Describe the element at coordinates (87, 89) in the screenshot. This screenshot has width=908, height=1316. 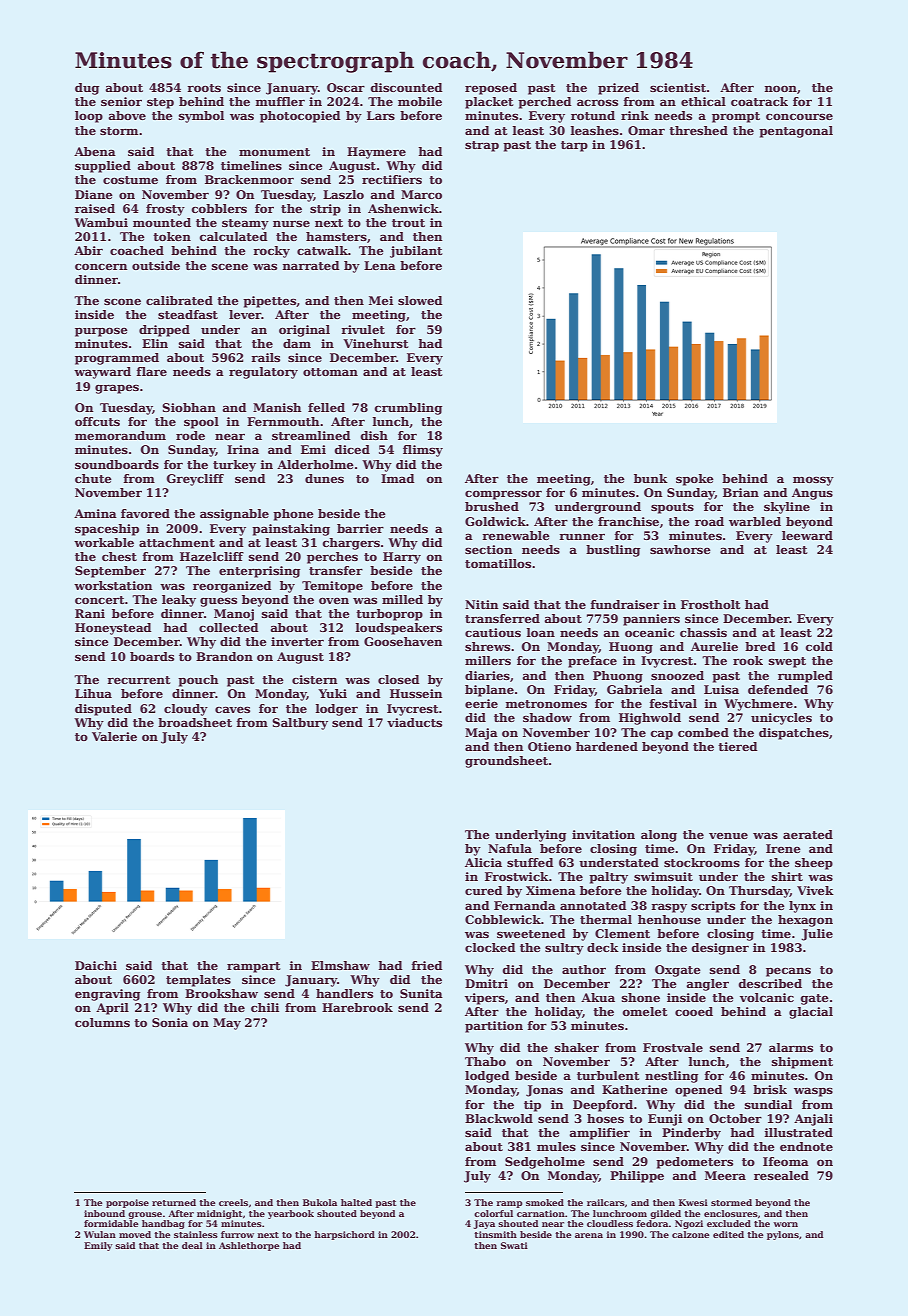
I see `dug` at that location.
